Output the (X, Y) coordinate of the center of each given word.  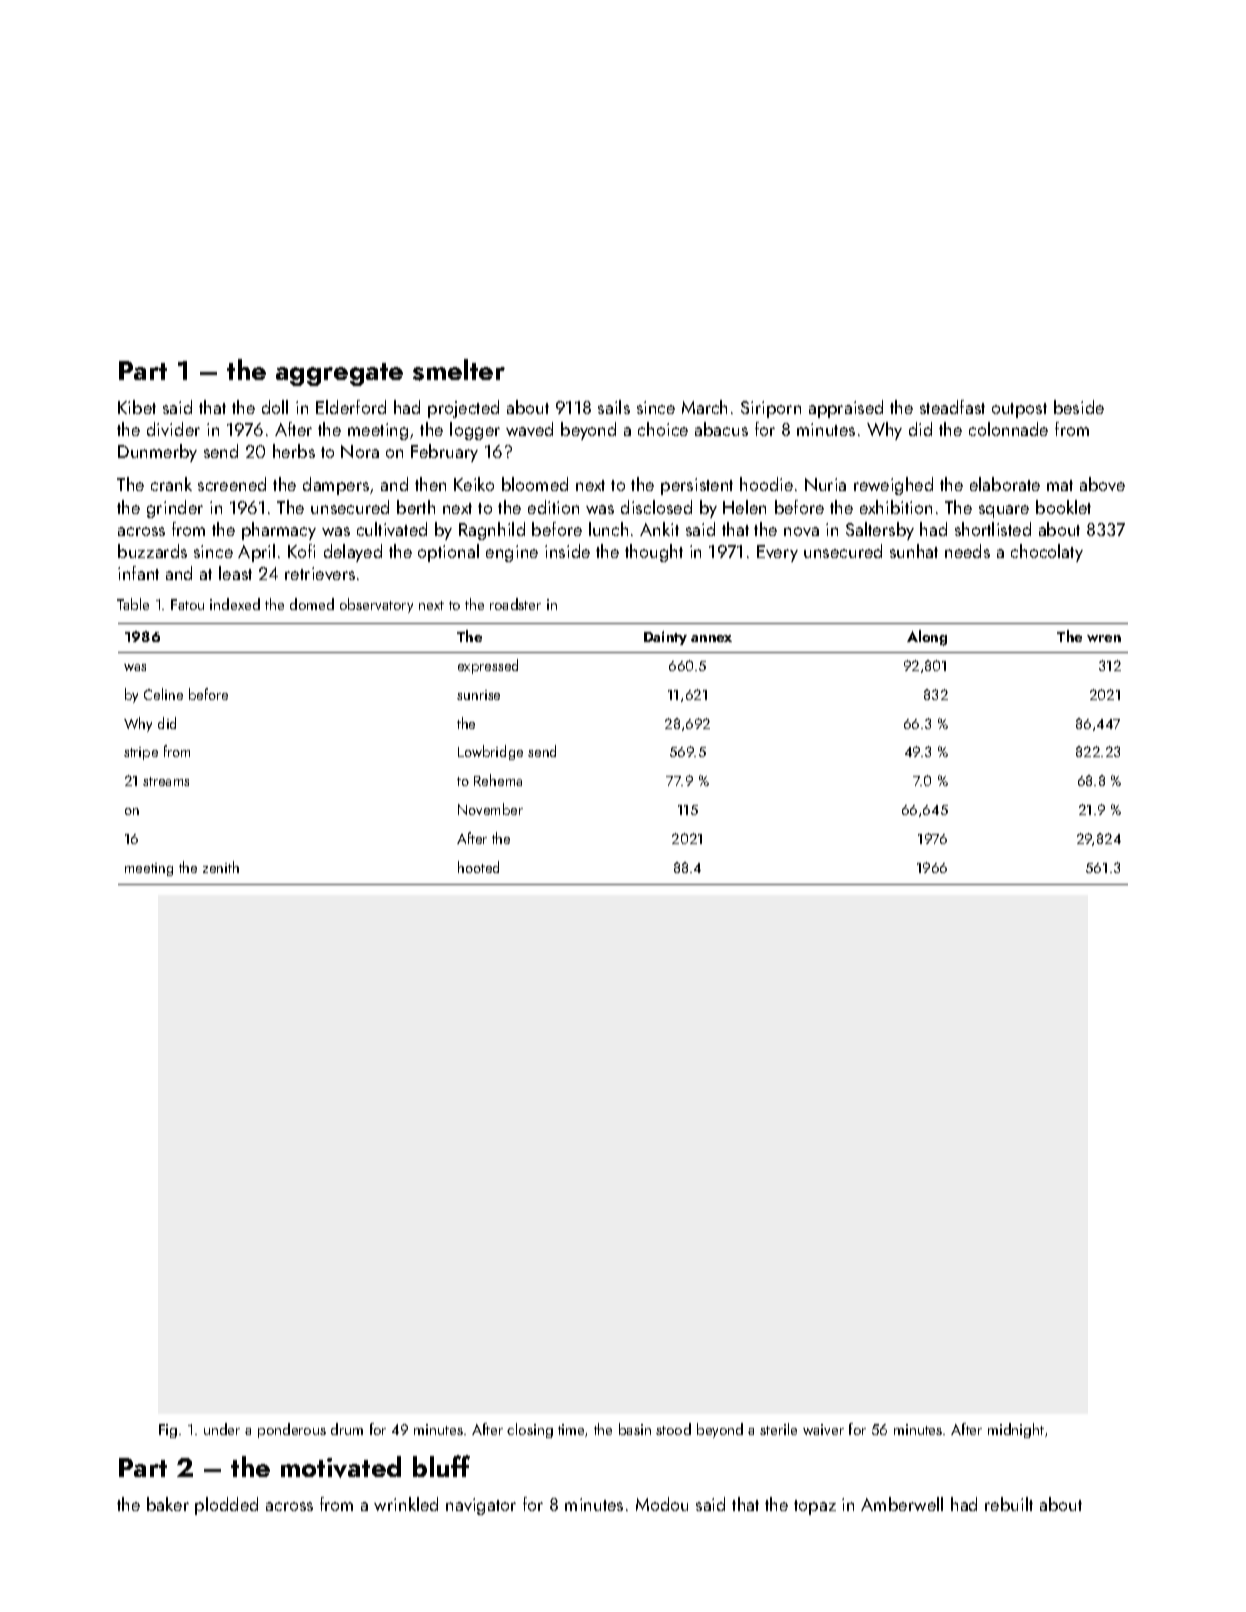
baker (168, 1504)
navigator (481, 1506)
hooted (478, 867)
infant (138, 573)
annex (711, 638)
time (571, 1429)
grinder (175, 509)
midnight (1016, 1430)
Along (927, 638)
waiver (823, 1429)
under (222, 1429)
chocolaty (1047, 553)
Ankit (659, 529)
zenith (221, 867)
